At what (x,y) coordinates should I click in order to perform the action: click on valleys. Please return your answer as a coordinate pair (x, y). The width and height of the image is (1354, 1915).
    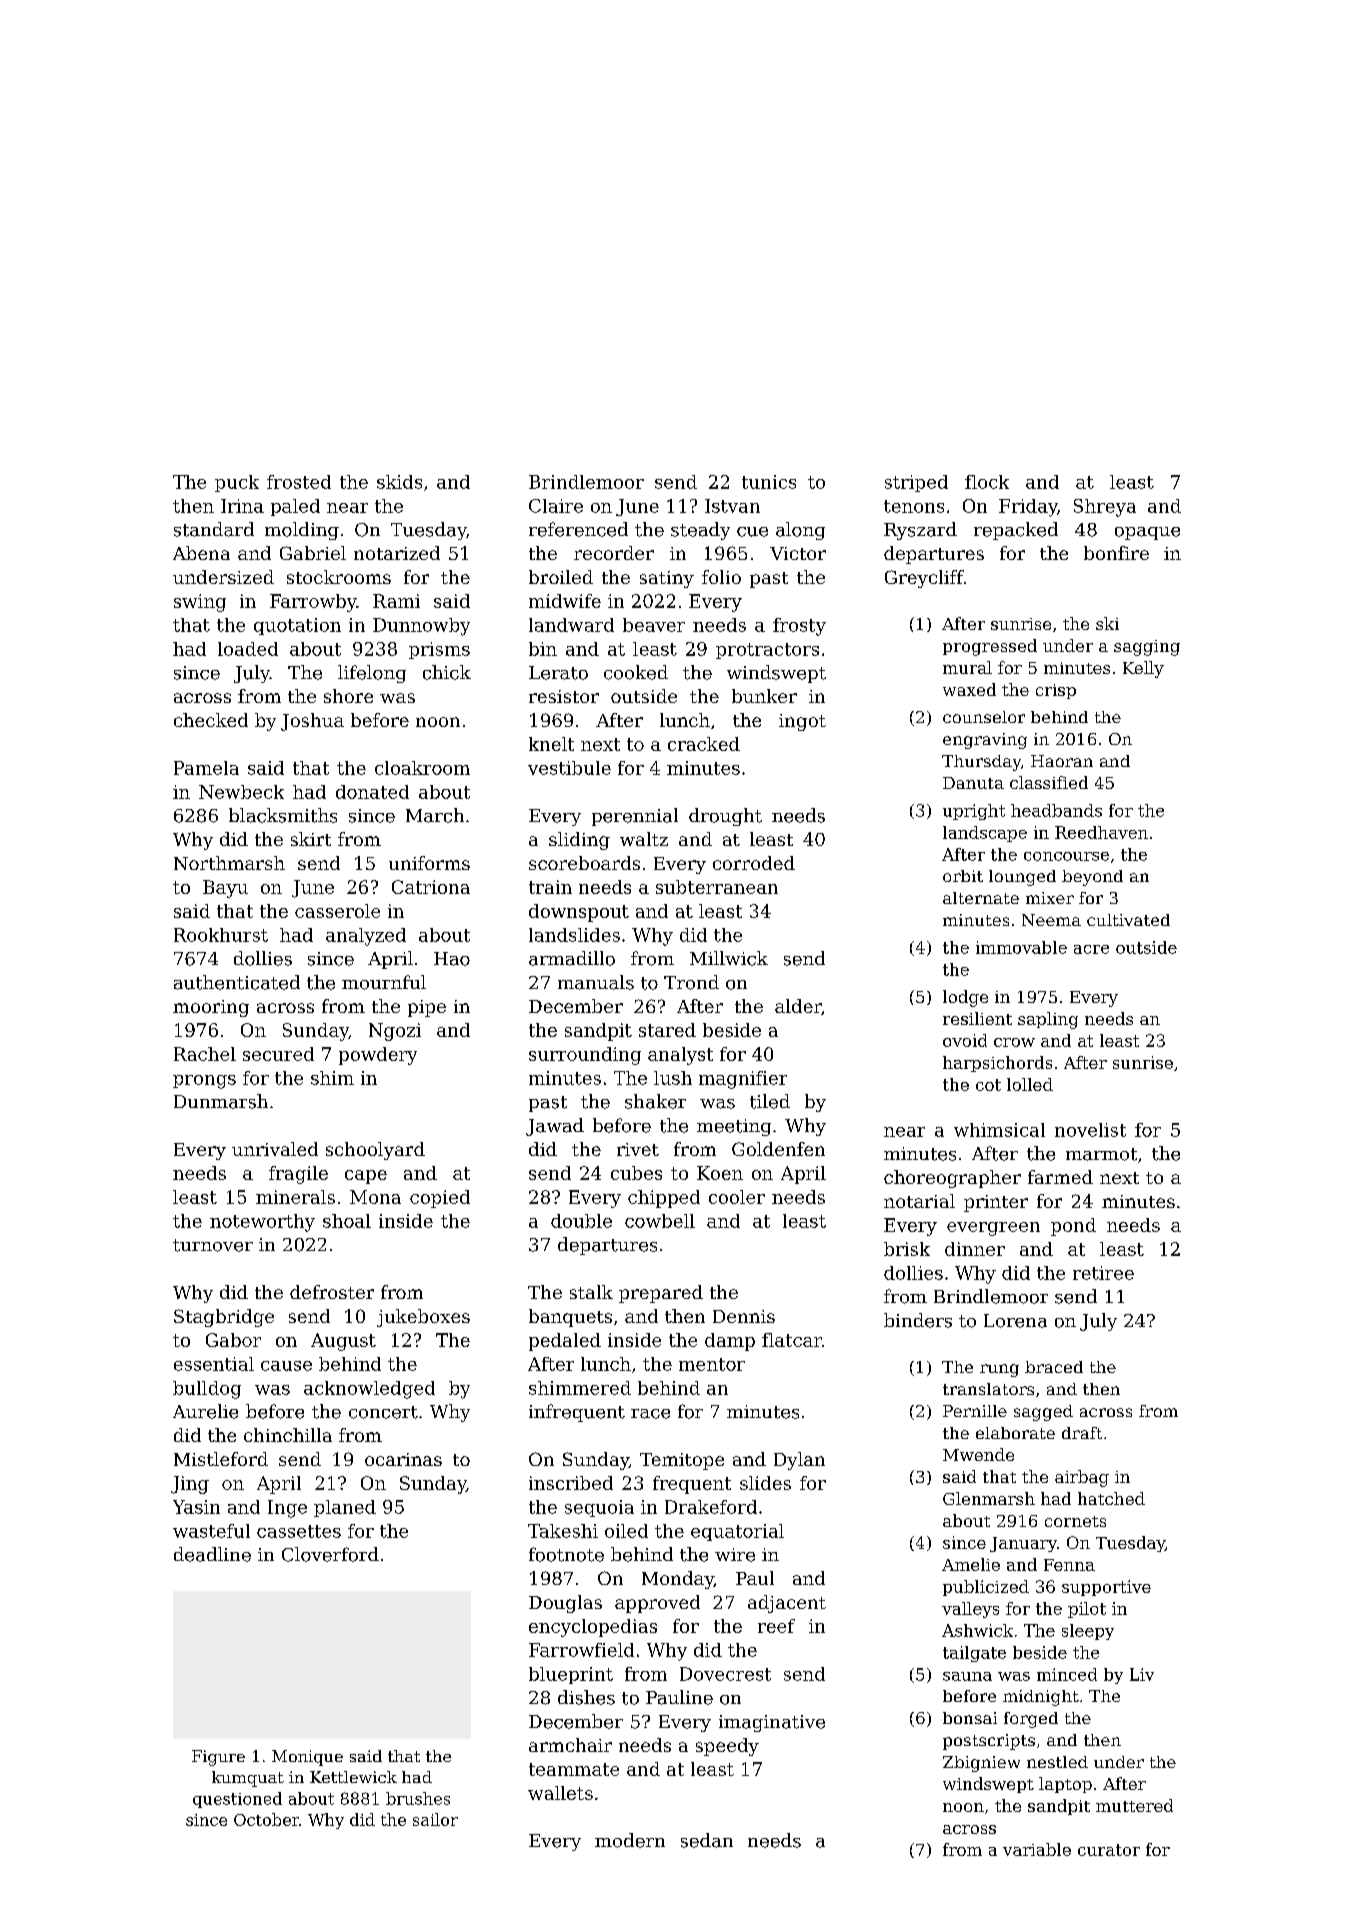
    Looking at the image, I should click on (970, 1610).
